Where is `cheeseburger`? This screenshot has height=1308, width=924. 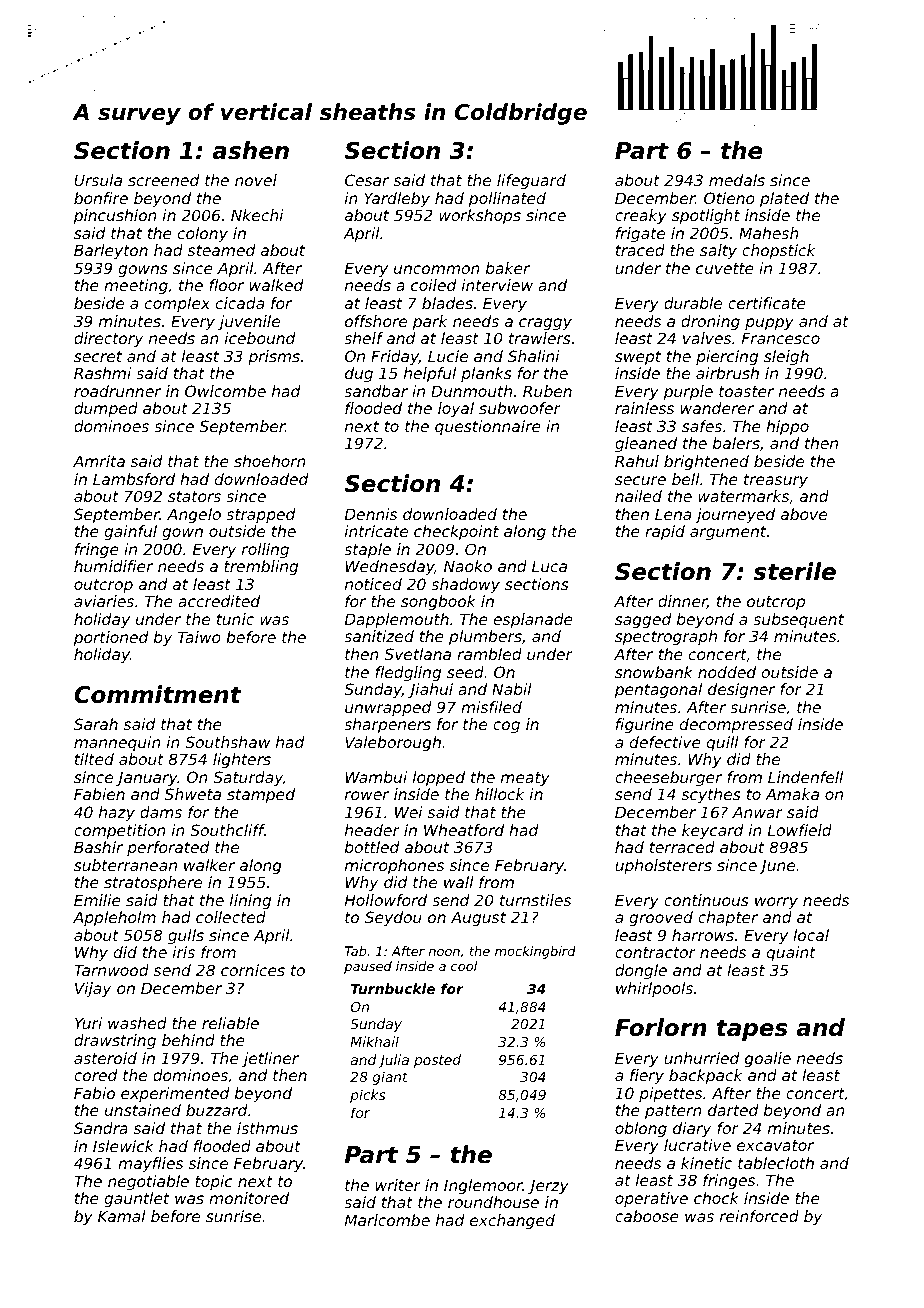
cheeseburger is located at coordinates (668, 778).
